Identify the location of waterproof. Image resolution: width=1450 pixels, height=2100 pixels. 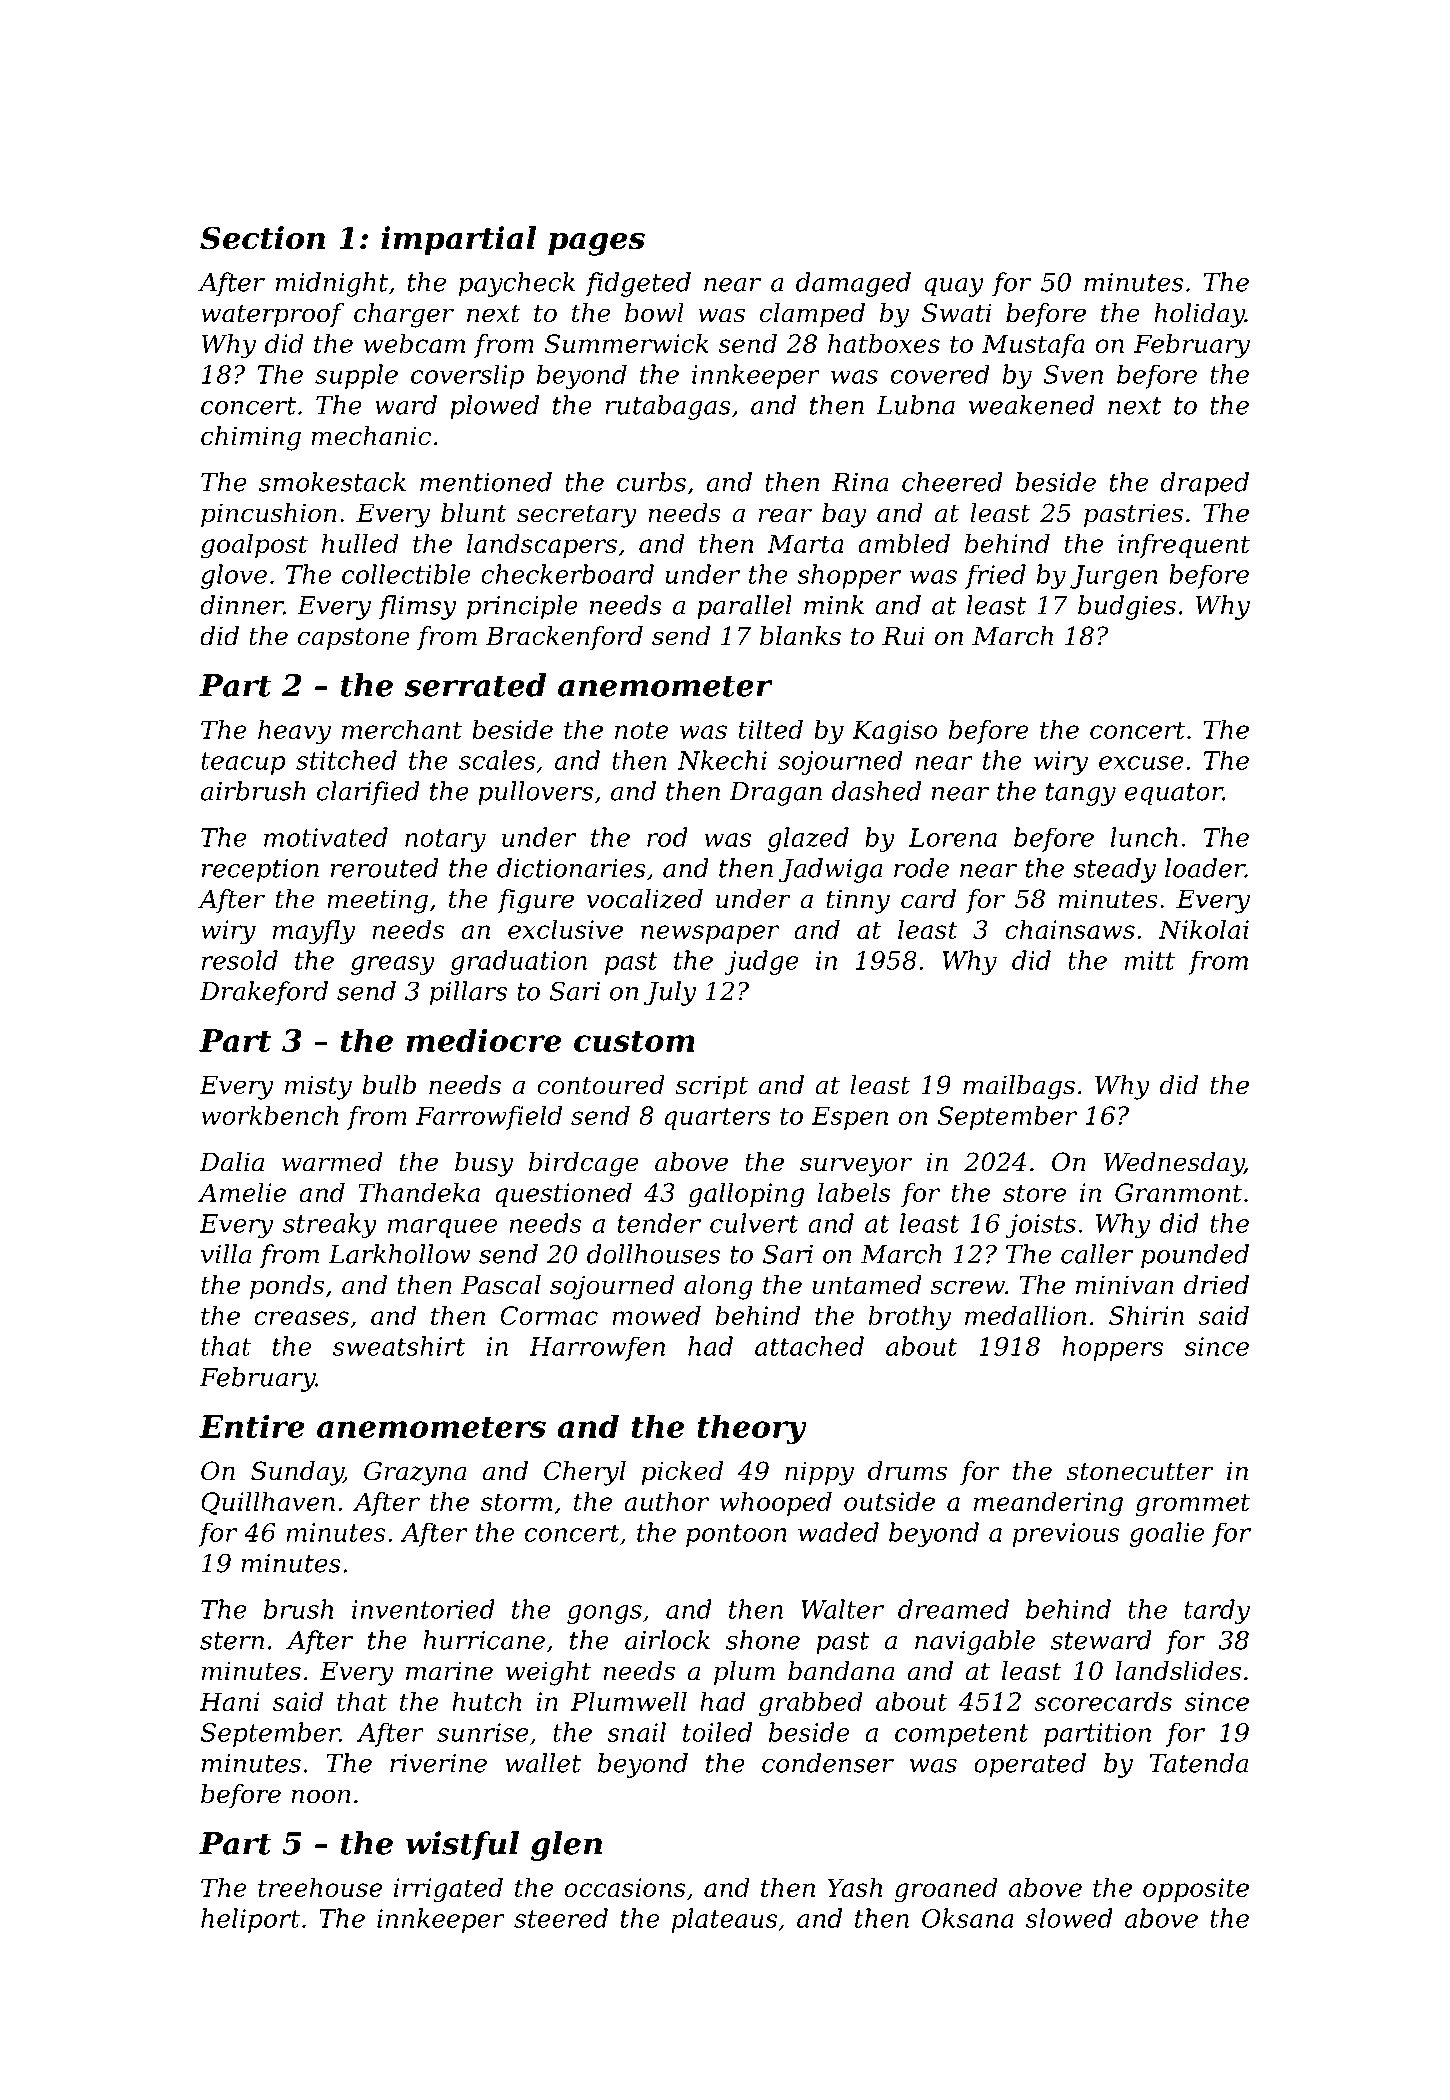
(272, 315).
